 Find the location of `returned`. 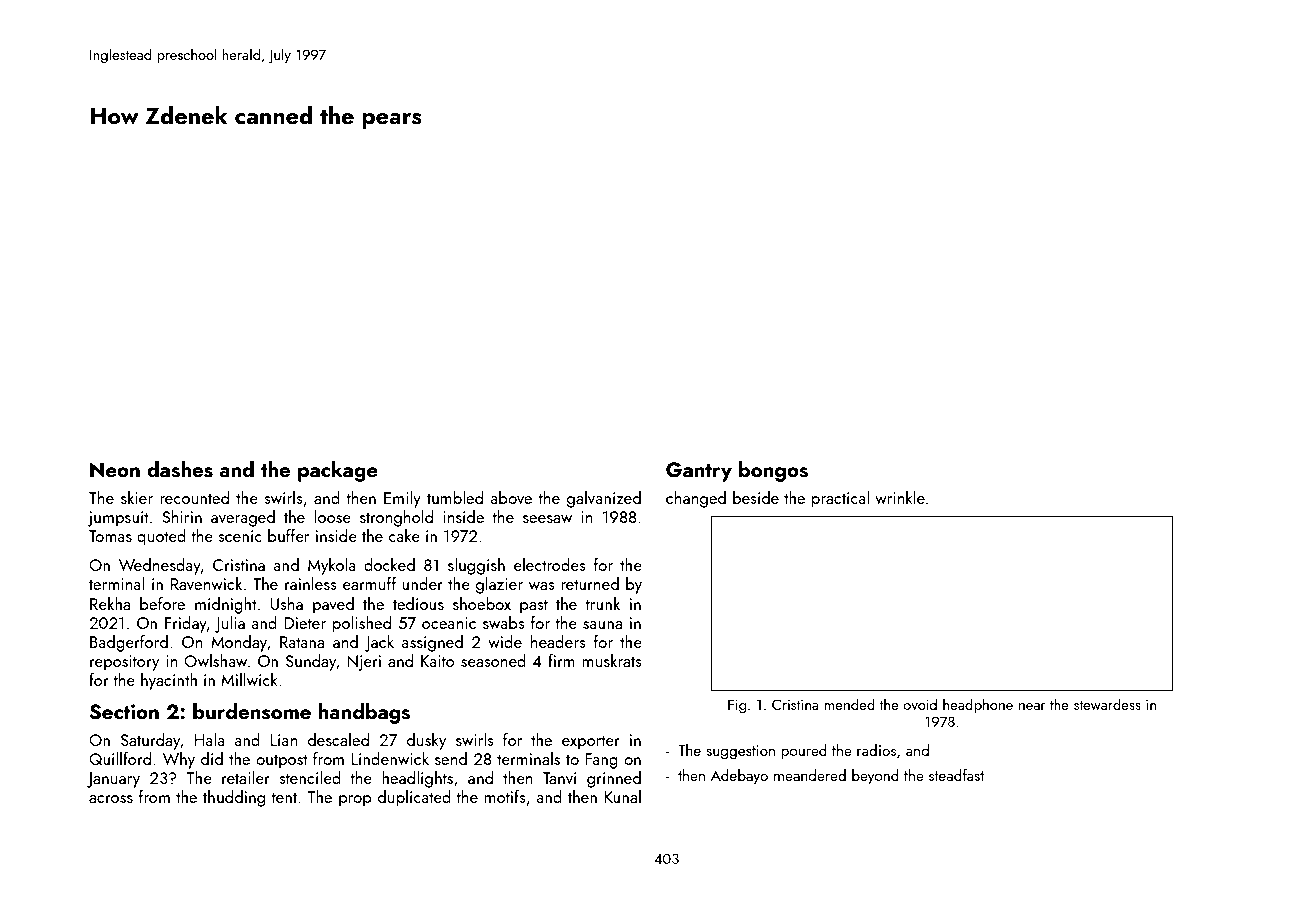

returned is located at coordinates (590, 583).
